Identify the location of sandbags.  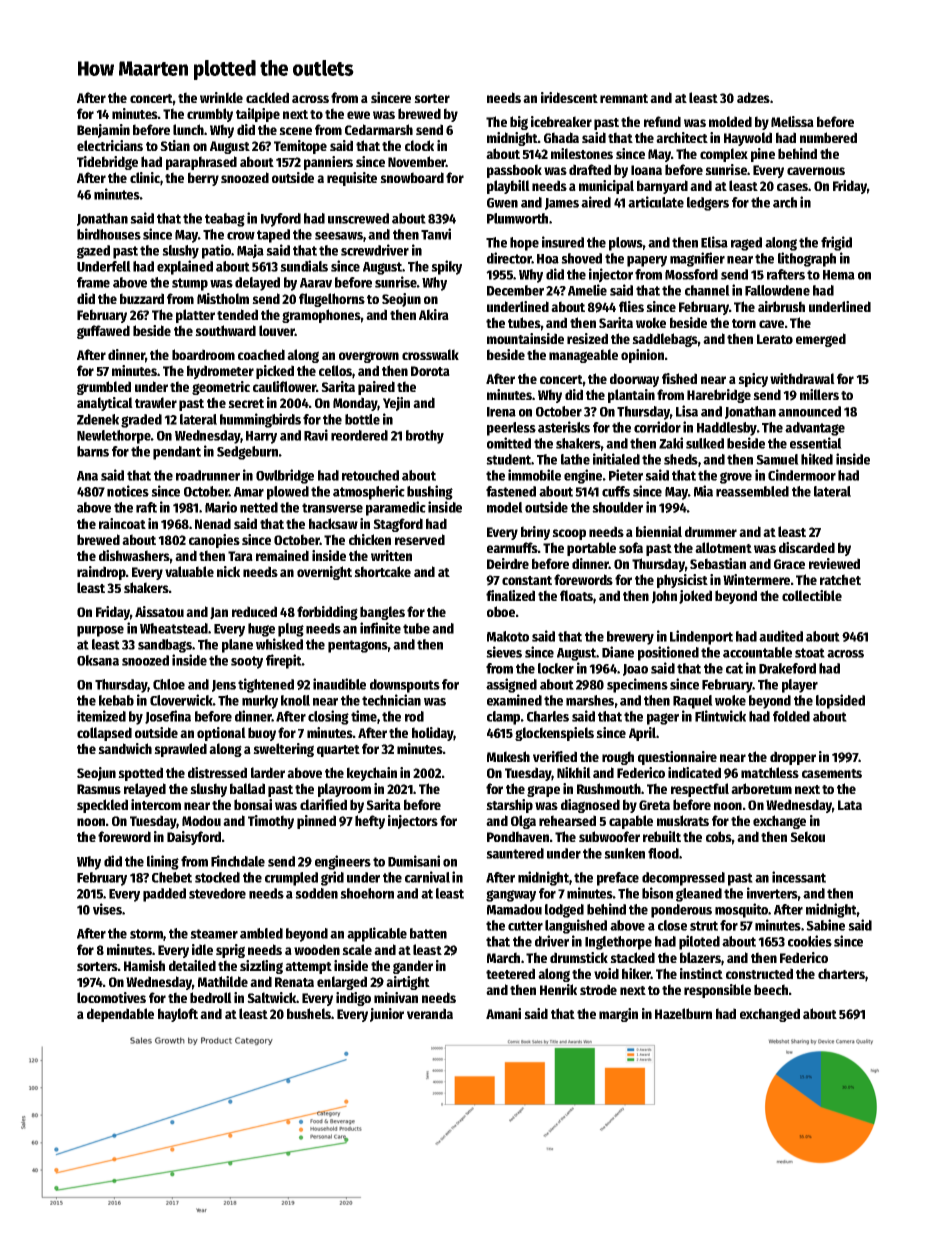
(165, 646).
